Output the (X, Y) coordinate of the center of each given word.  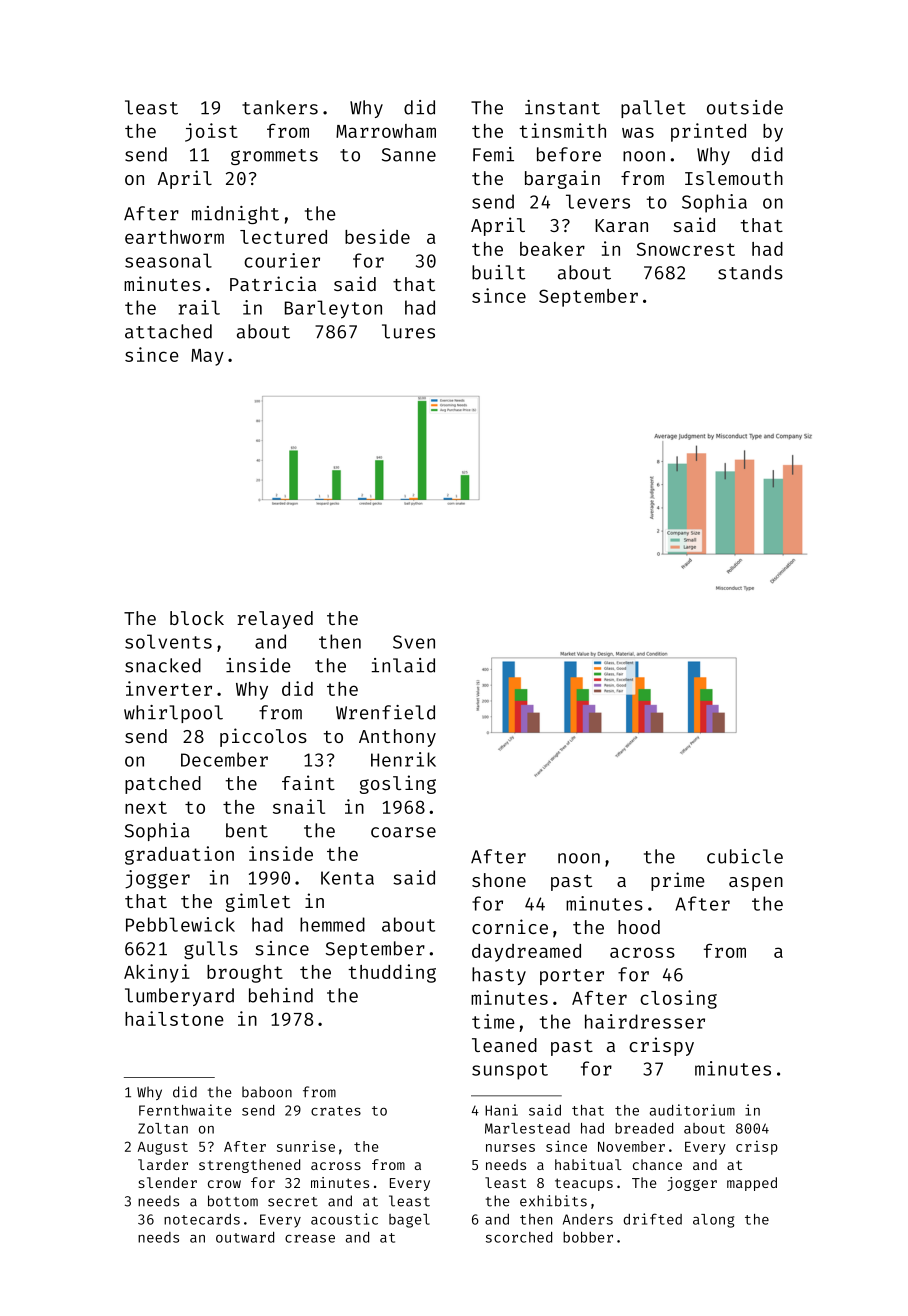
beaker (552, 249)
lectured (283, 237)
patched (163, 785)
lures (408, 331)
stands (750, 272)
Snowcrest (686, 249)
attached (168, 331)
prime (678, 881)
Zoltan (163, 1128)
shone (499, 880)
